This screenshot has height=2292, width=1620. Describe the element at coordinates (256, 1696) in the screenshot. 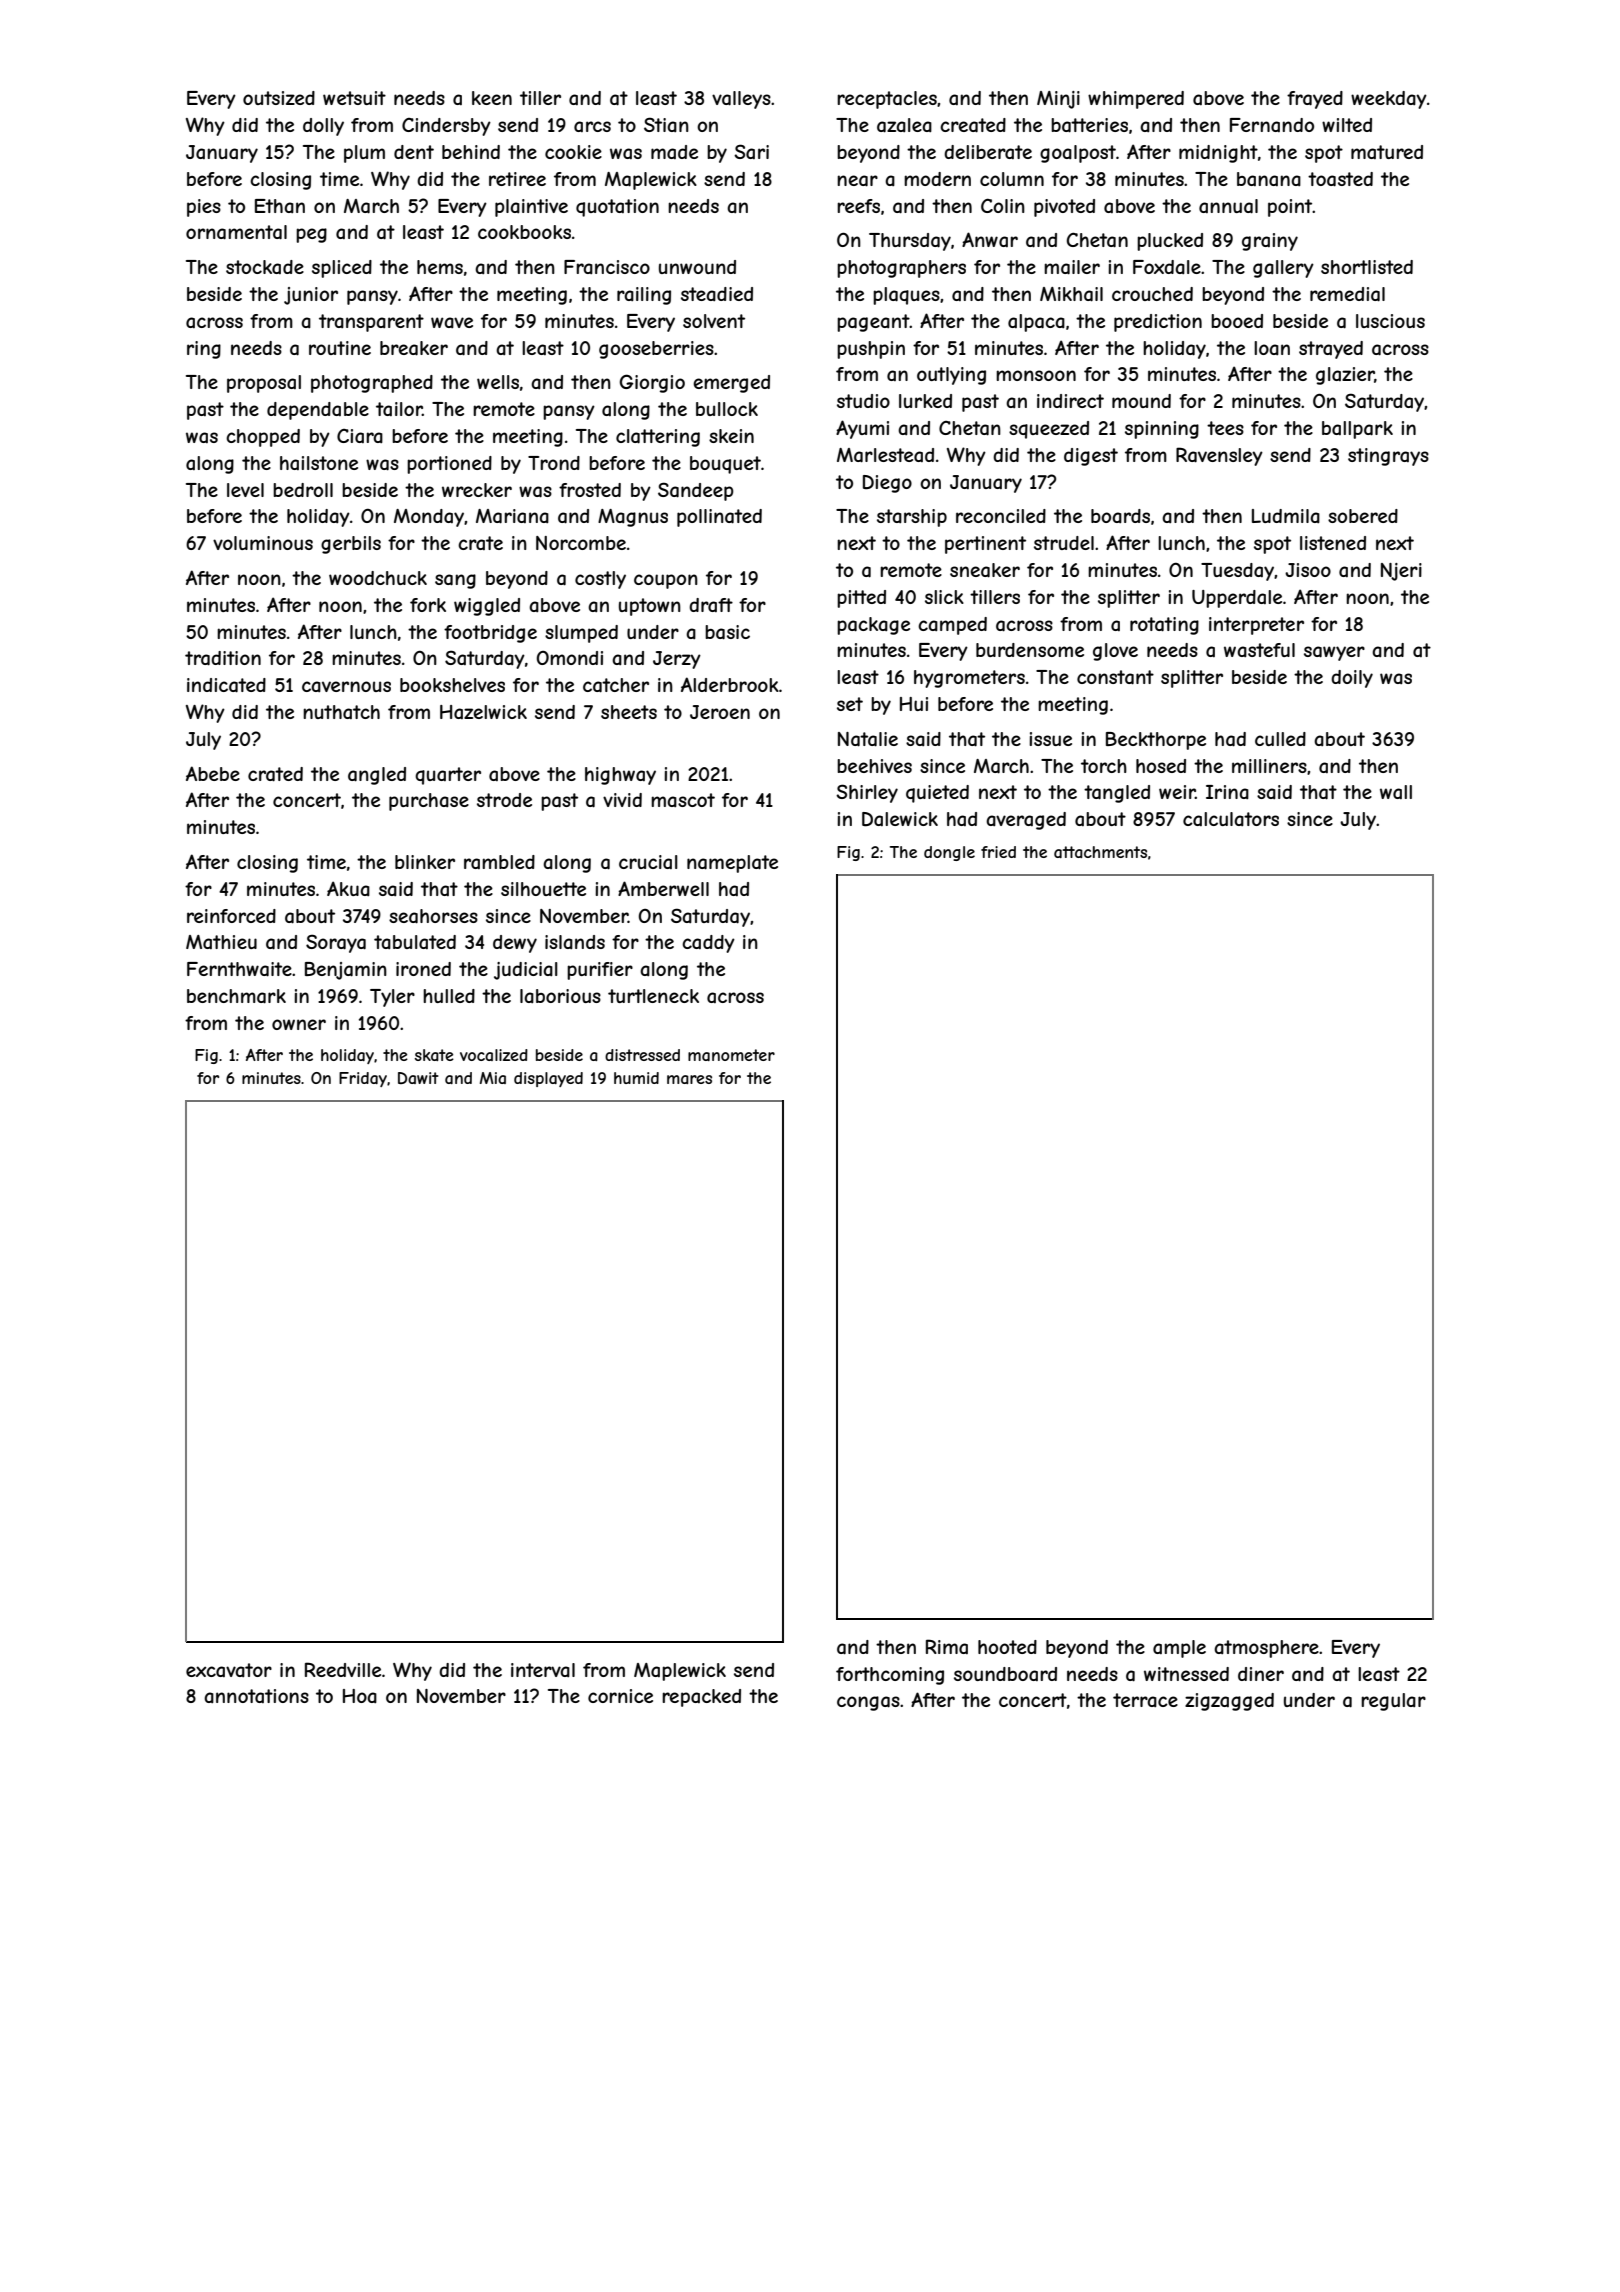

I see `annotations` at that location.
